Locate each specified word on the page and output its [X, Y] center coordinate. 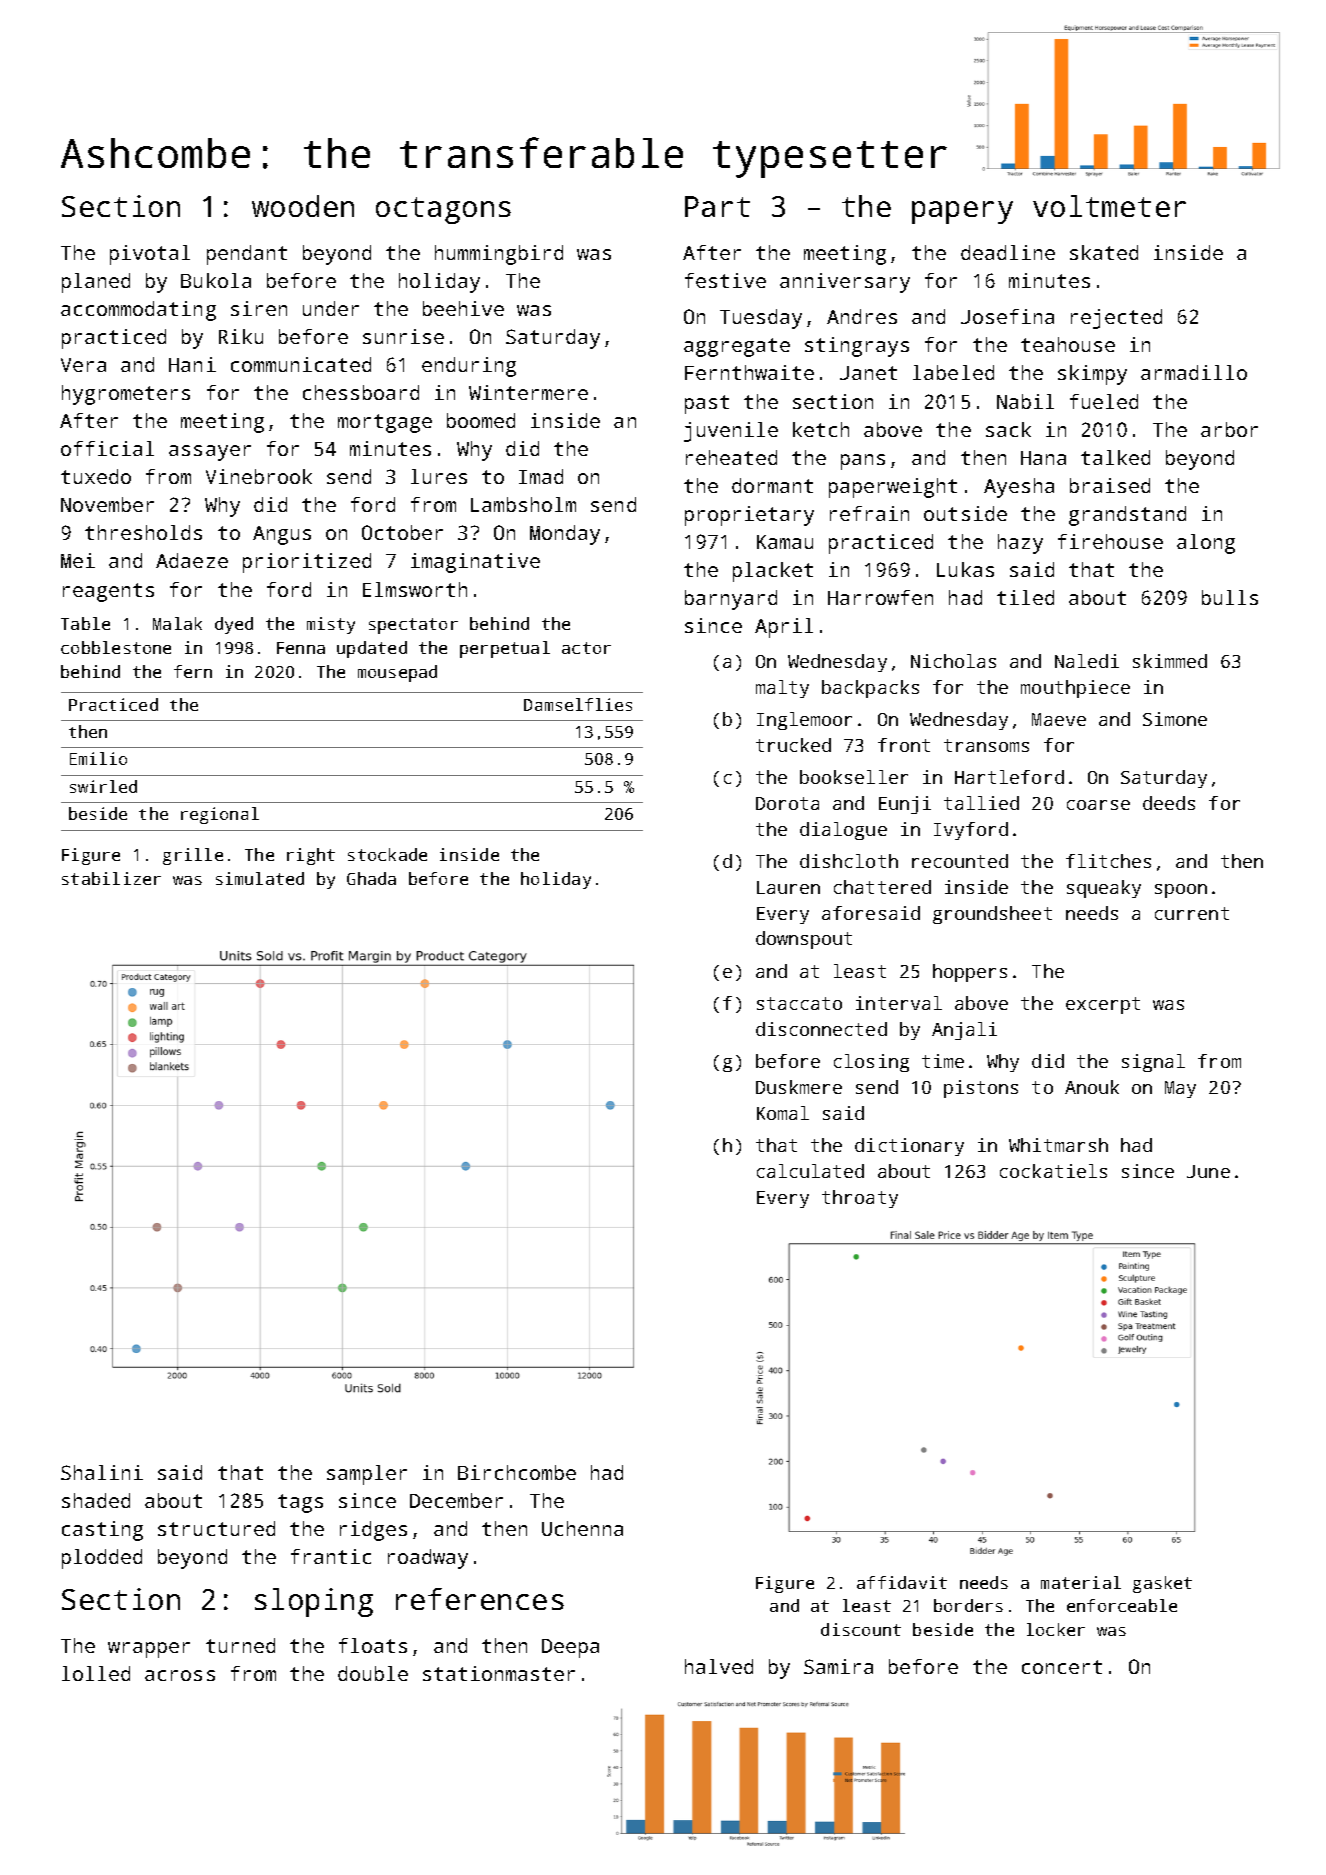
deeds [1169, 803]
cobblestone [116, 647]
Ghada [371, 878]
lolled [96, 1673]
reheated [731, 457]
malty [782, 689]
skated [1104, 252]
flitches [1108, 861]
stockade [387, 854]
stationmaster [499, 1673]
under [331, 308]
